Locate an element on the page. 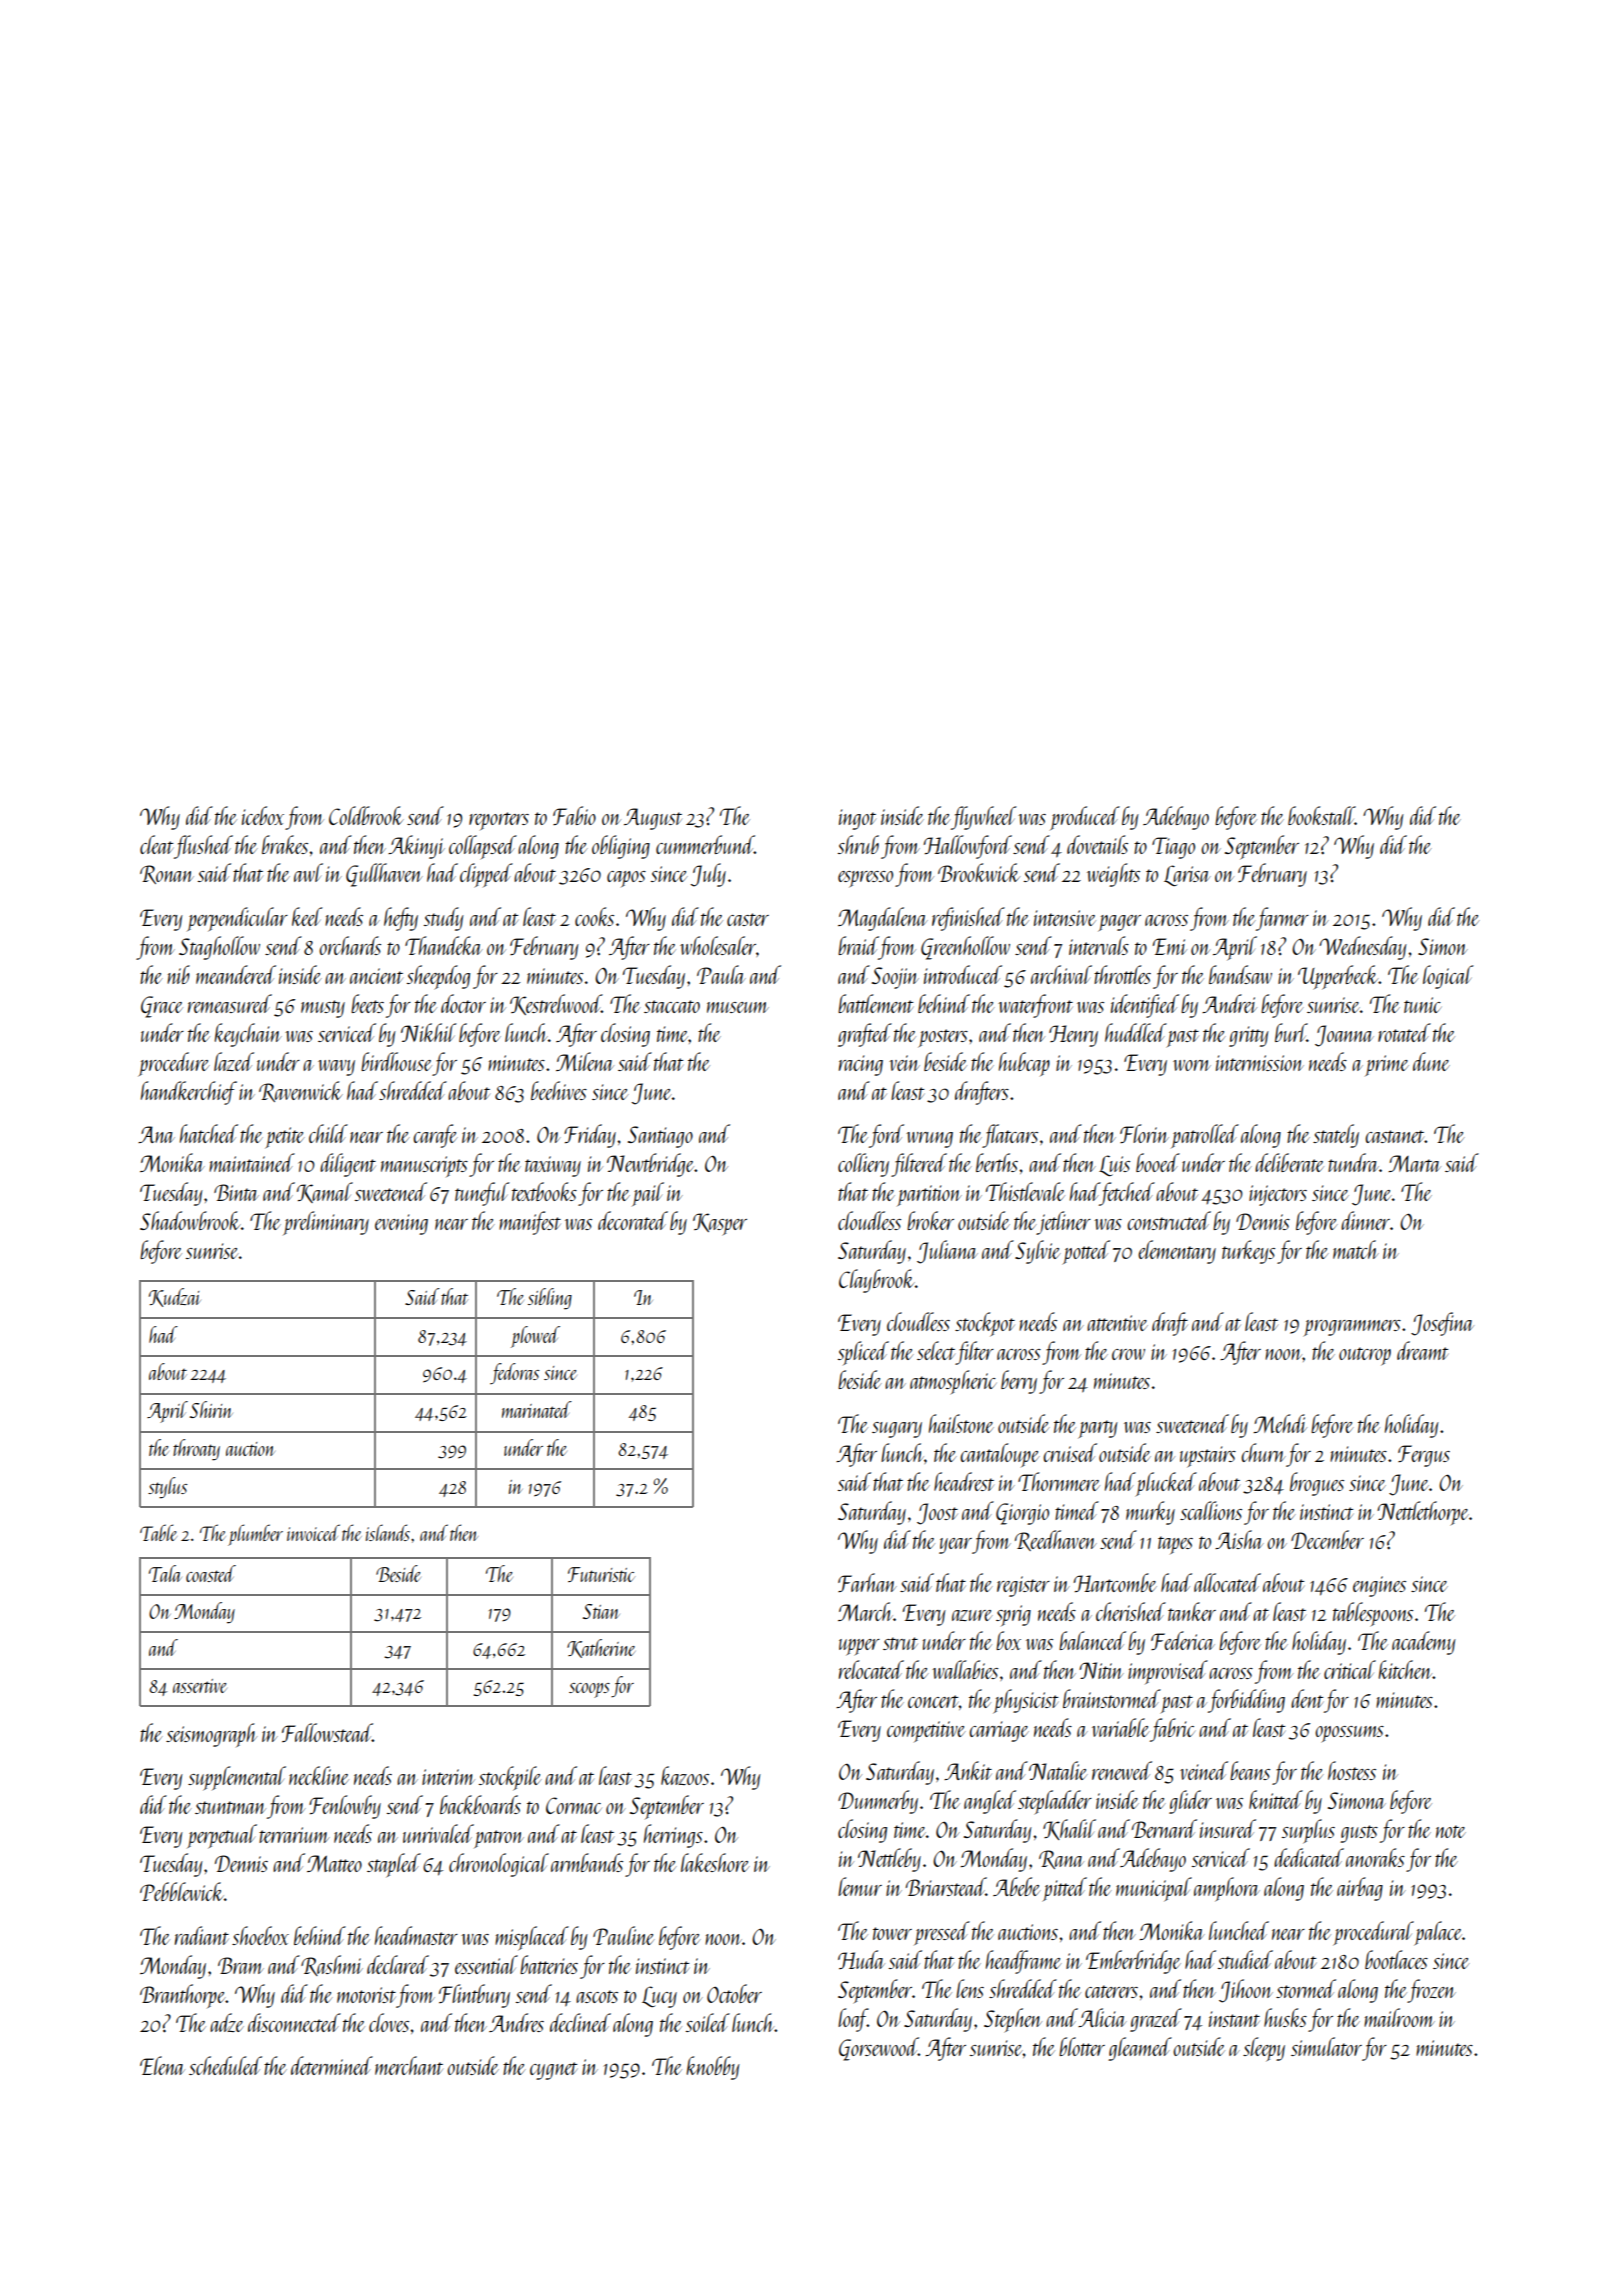 This image has height=2292, width=1620. atmospheric is located at coordinates (953, 1382).
